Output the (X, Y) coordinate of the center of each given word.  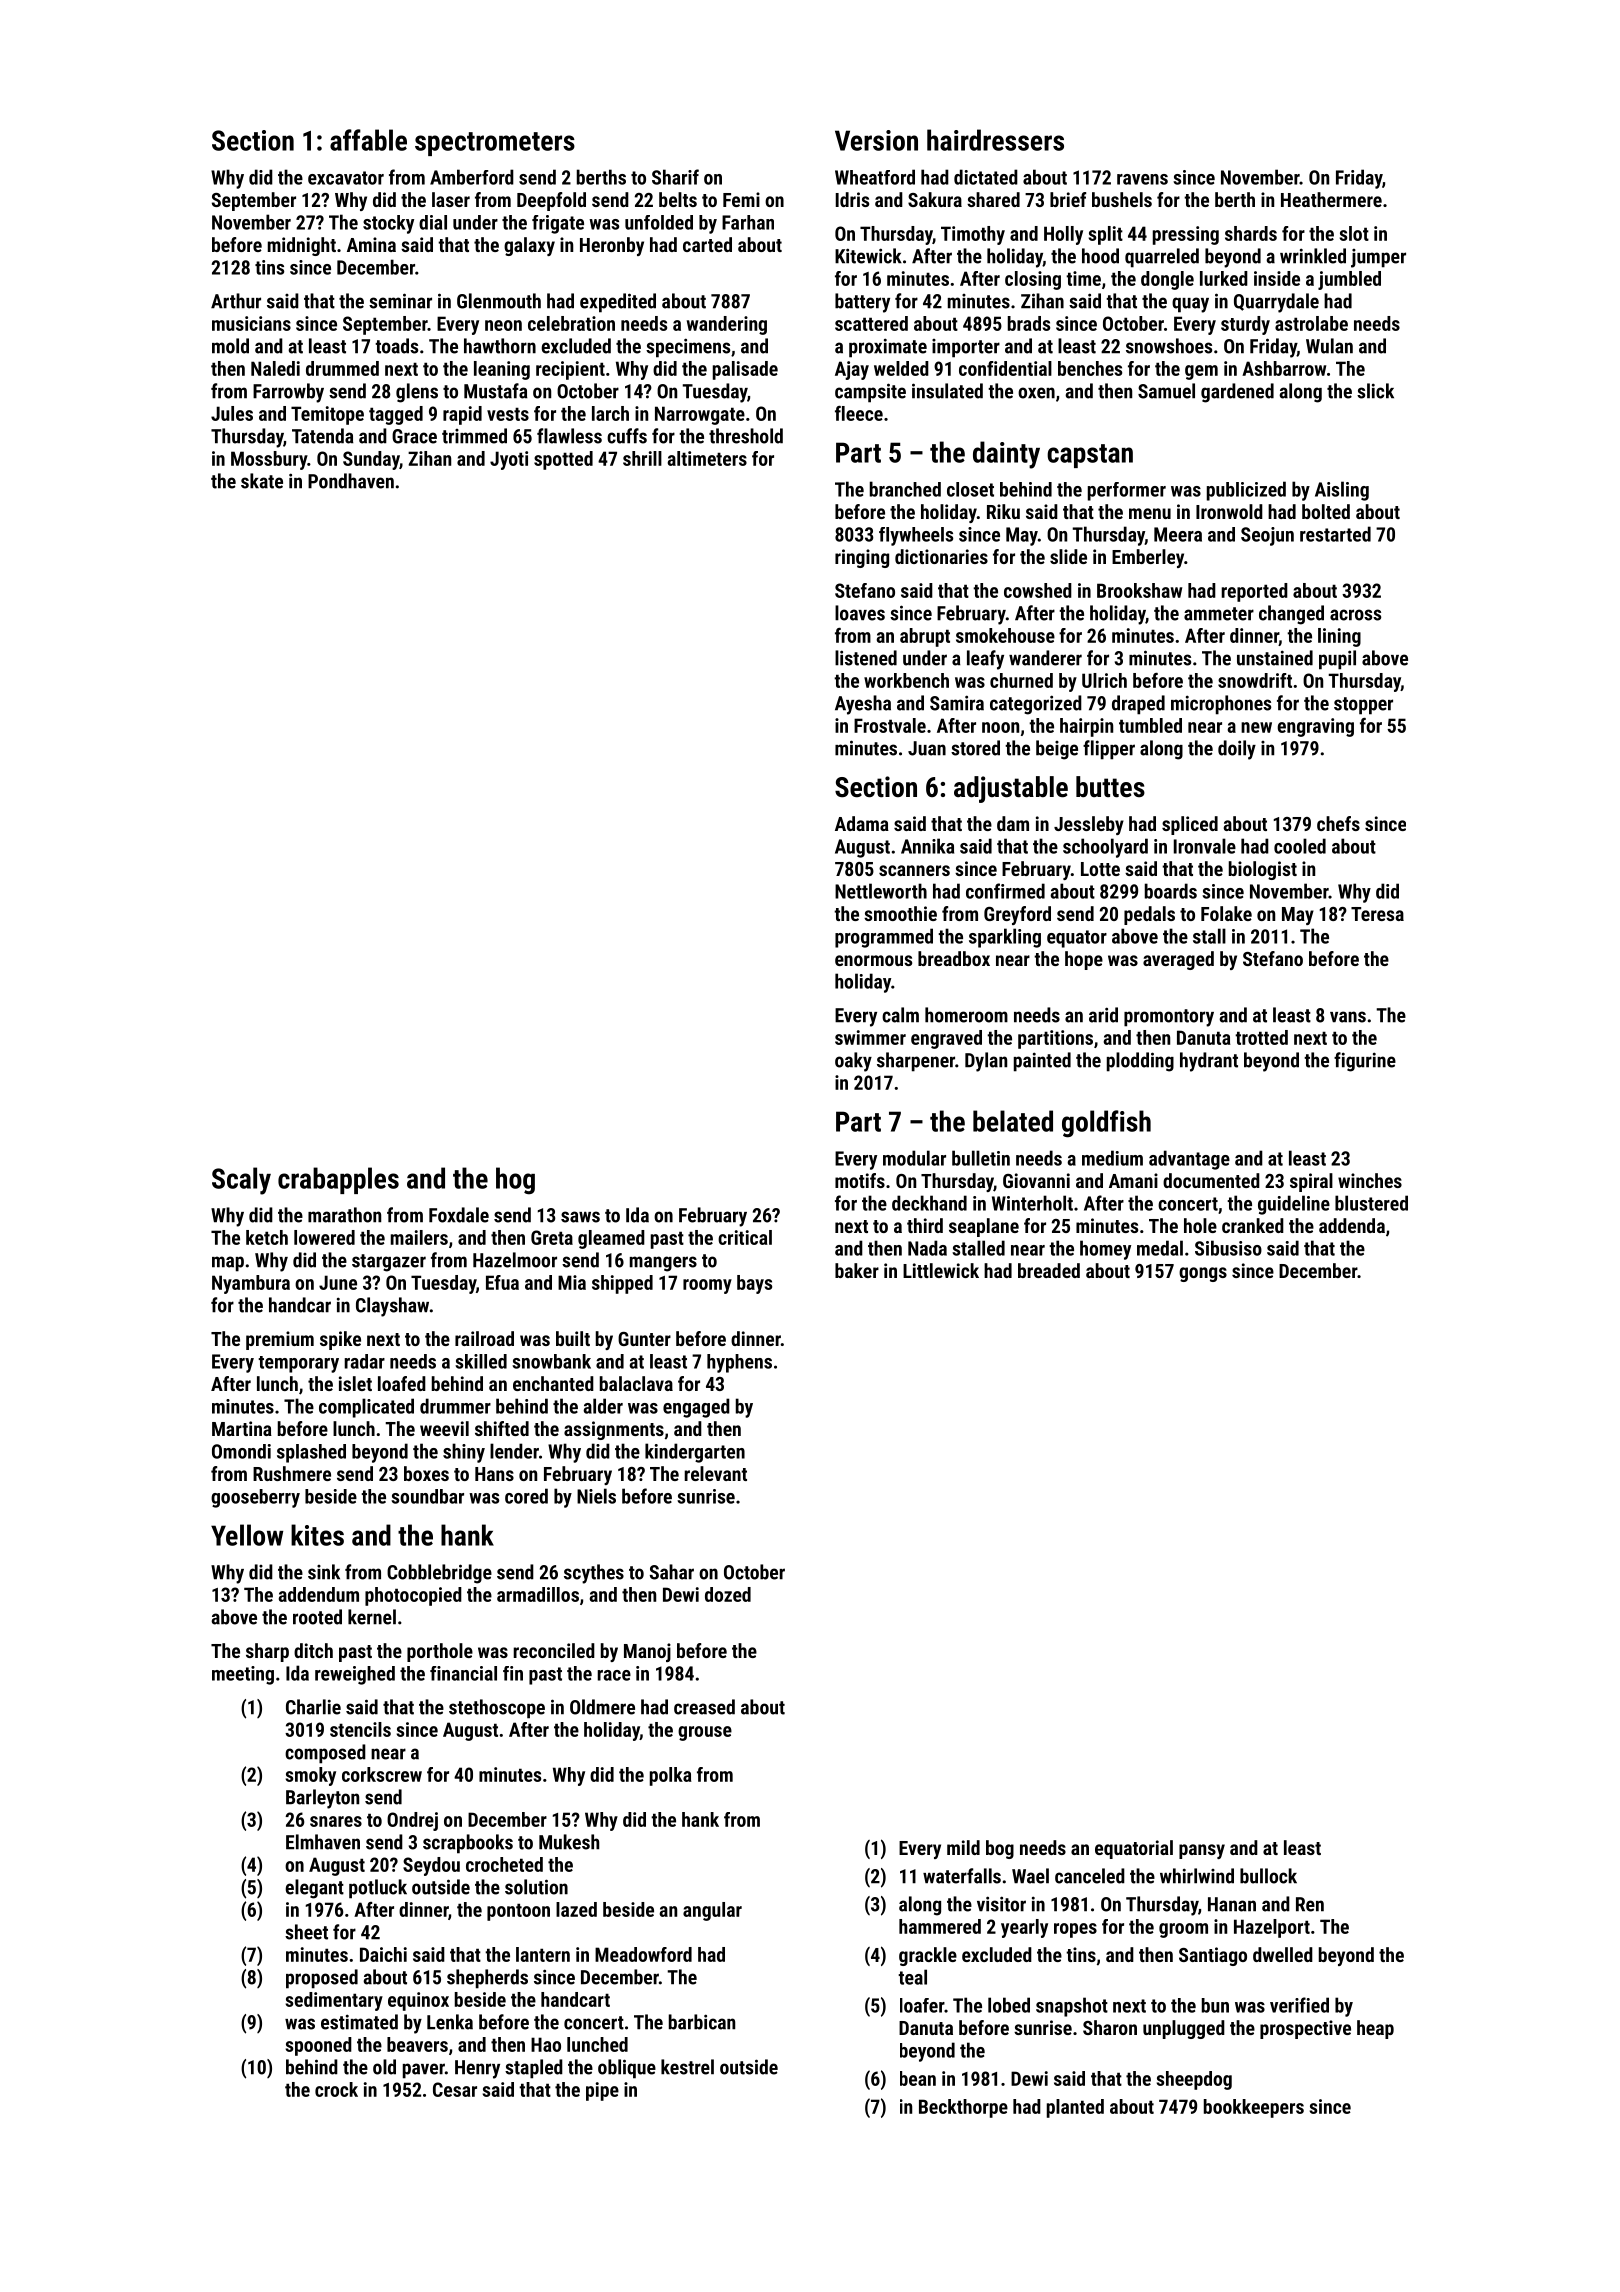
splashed (311, 1453)
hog (515, 1181)
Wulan (1329, 346)
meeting (243, 1675)
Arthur (236, 301)
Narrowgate (700, 415)
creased (704, 1707)
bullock (1268, 1876)
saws (580, 1217)
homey (1105, 1250)
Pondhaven (351, 481)
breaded (1049, 1270)
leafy (985, 660)
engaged (696, 1408)
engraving (1315, 727)
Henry (477, 2069)
